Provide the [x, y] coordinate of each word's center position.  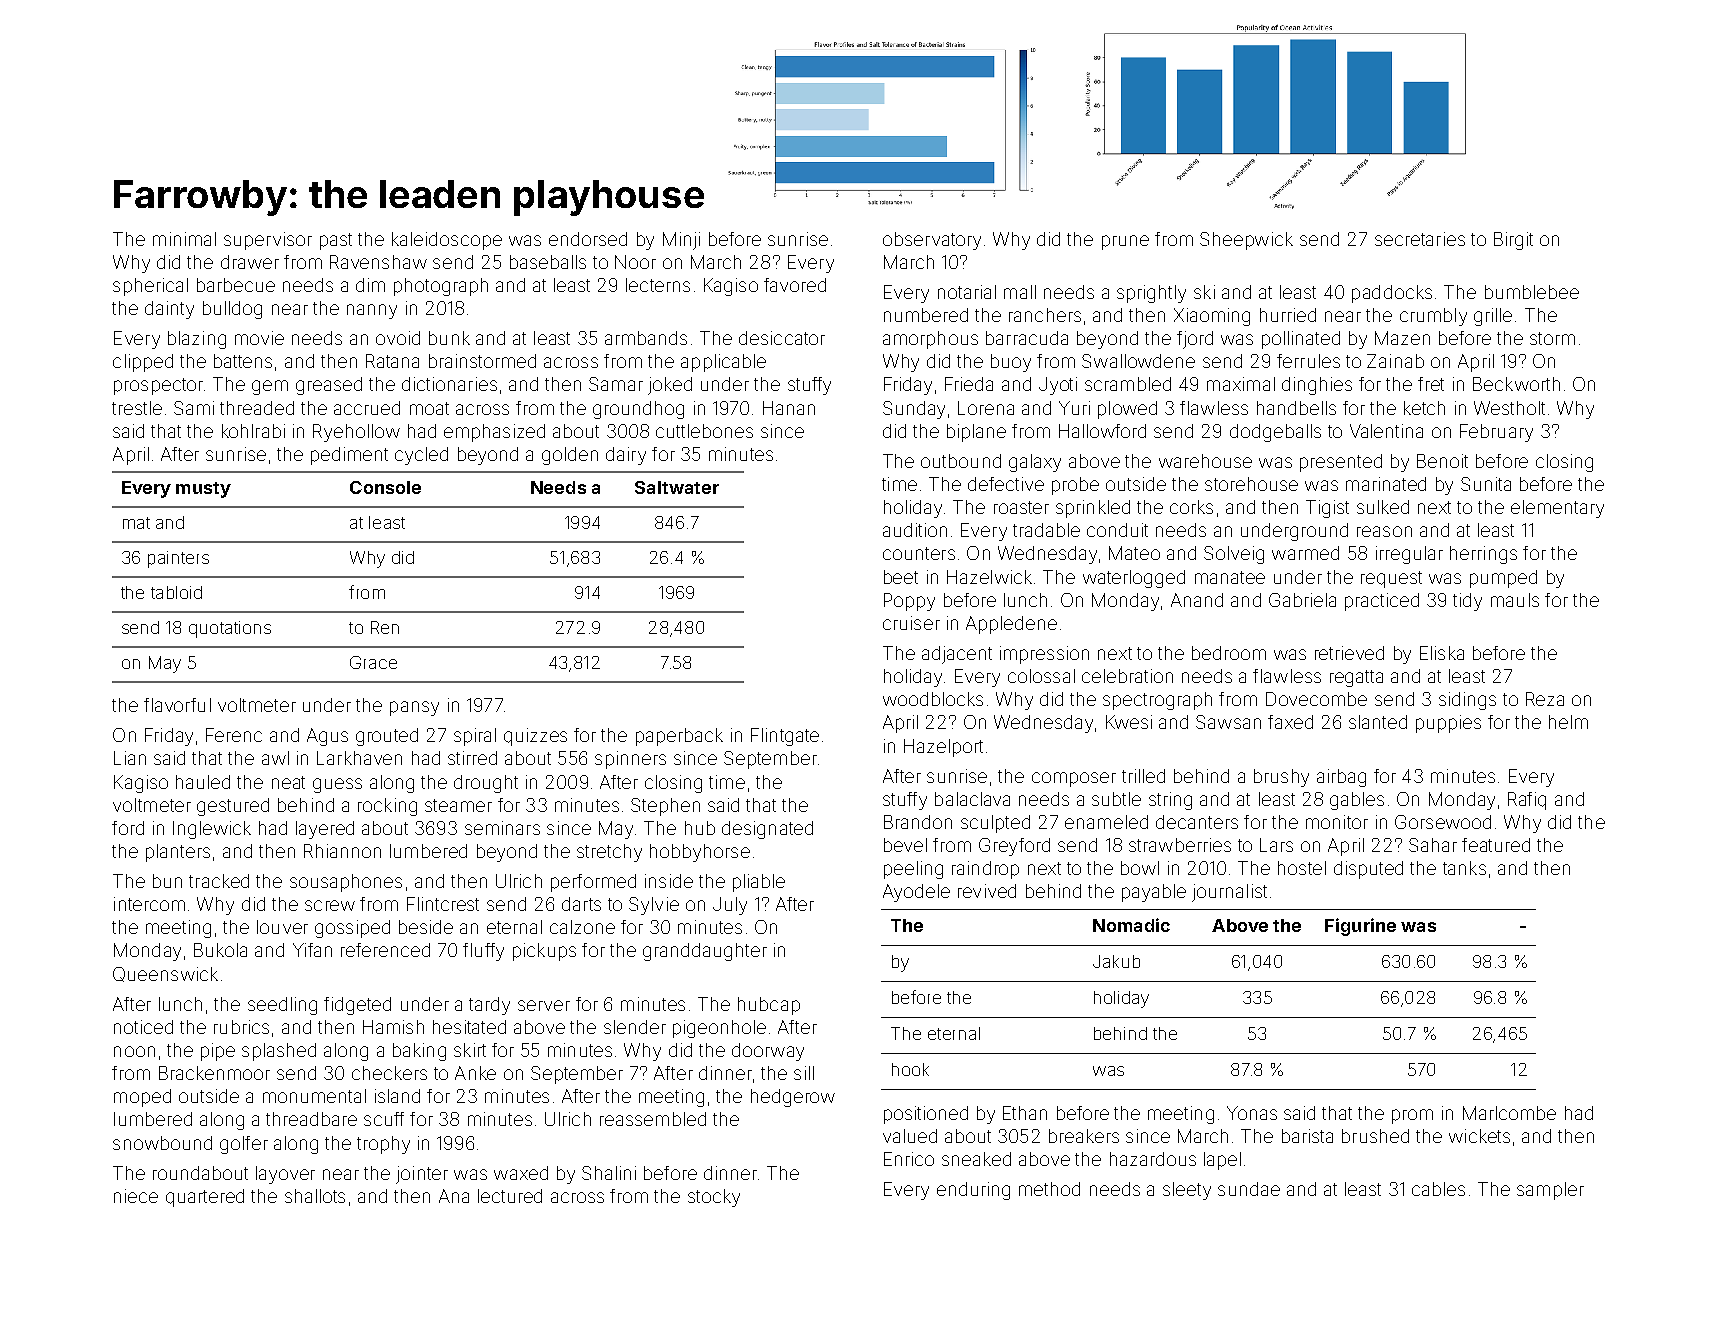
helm [1568, 722]
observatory [932, 241]
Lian [130, 758]
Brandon [918, 822]
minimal [184, 239]
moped [142, 1098]
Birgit [1513, 241]
